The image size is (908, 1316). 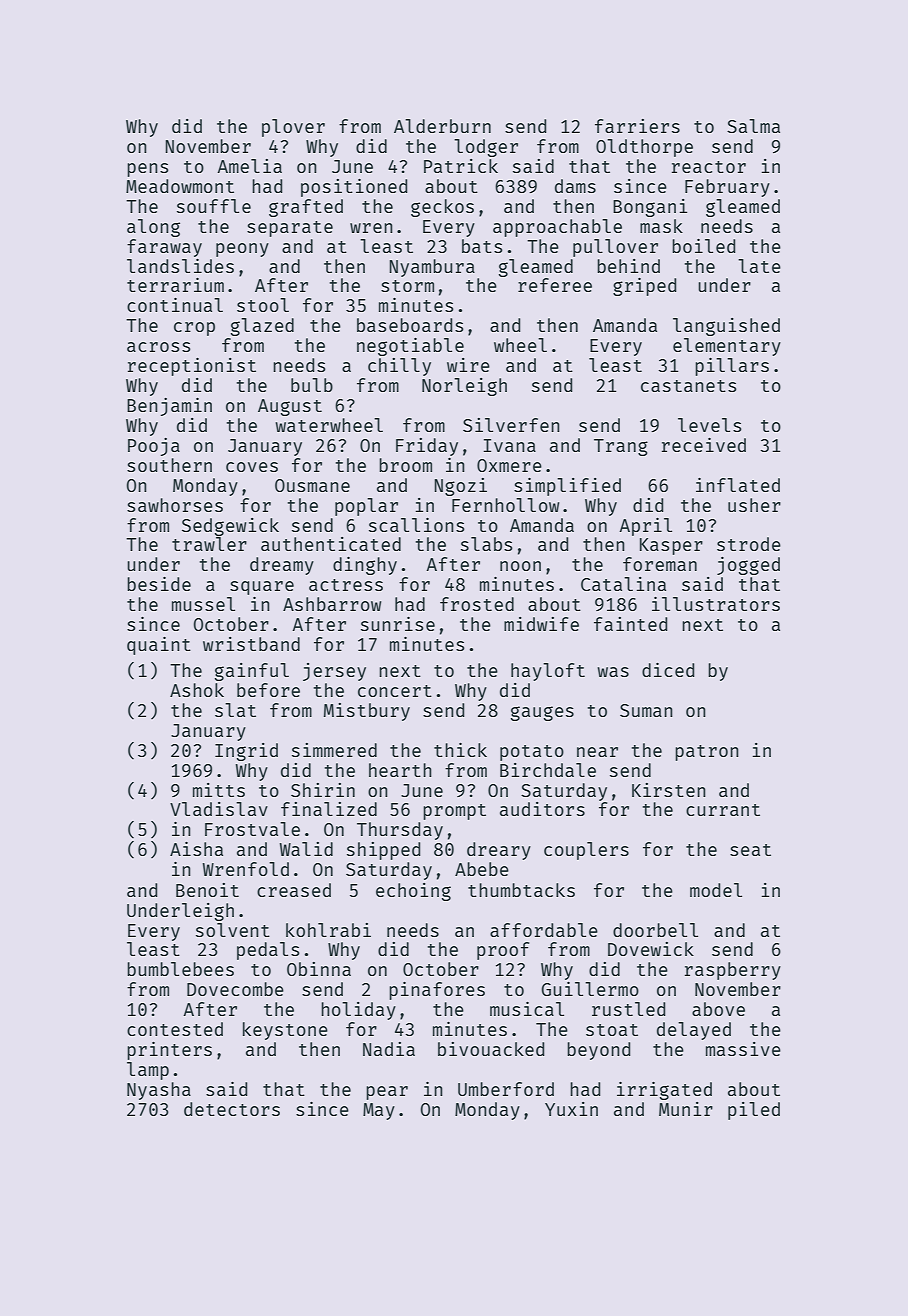 What do you see at coordinates (293, 128) in the screenshot?
I see `plover` at bounding box center [293, 128].
